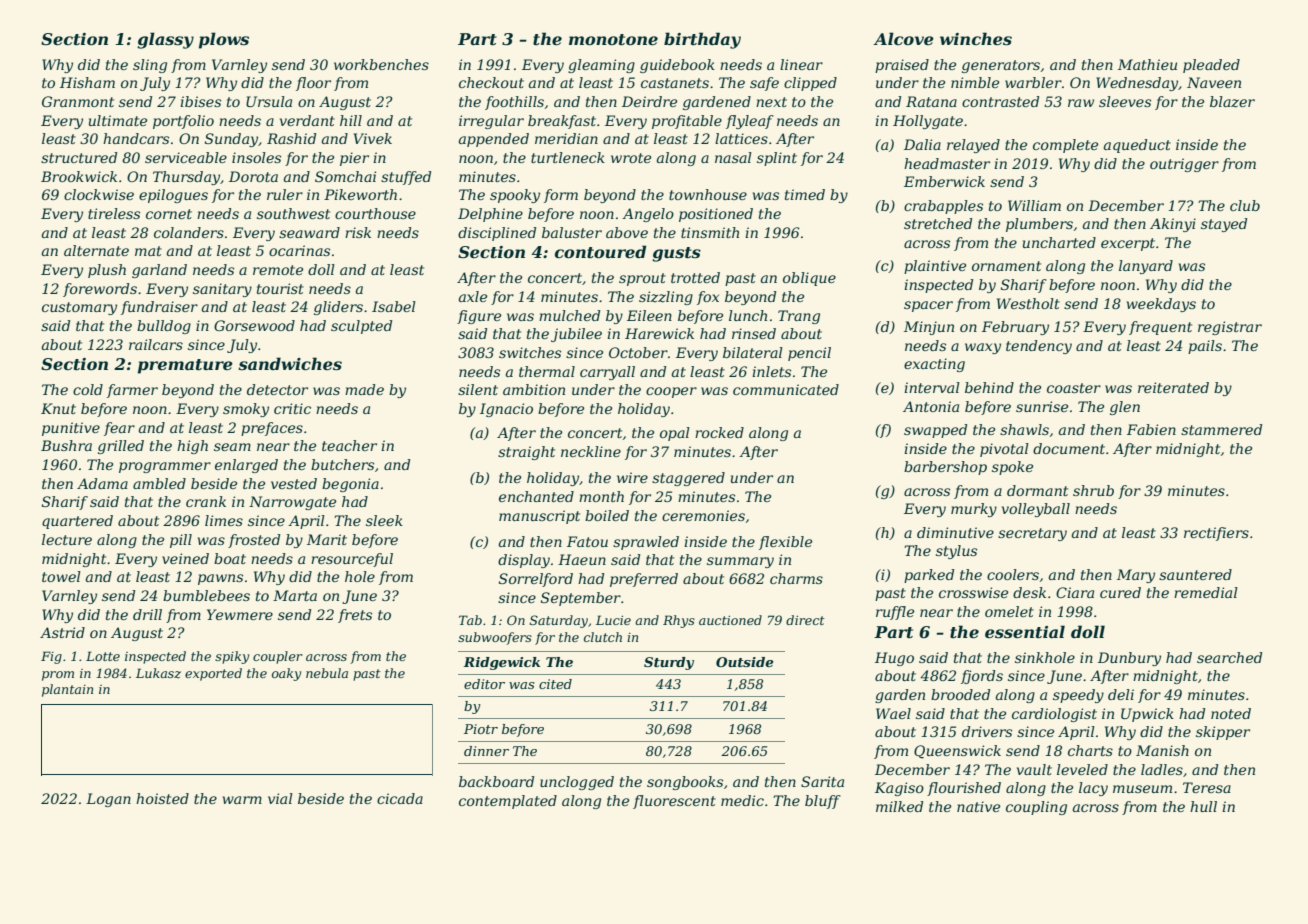  I want to click on shawls, so click(1024, 429).
